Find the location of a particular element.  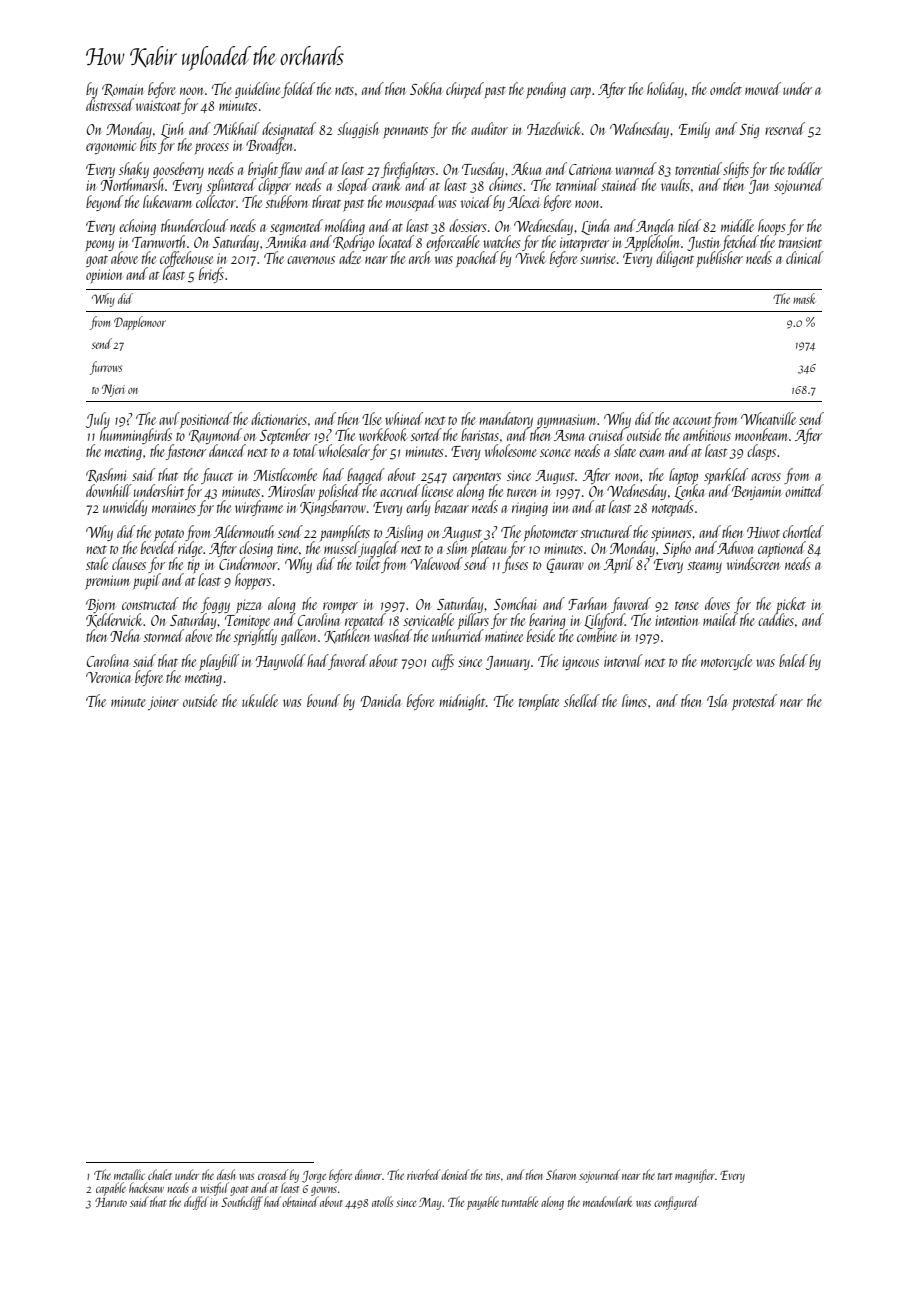

foggy is located at coordinates (215, 605).
